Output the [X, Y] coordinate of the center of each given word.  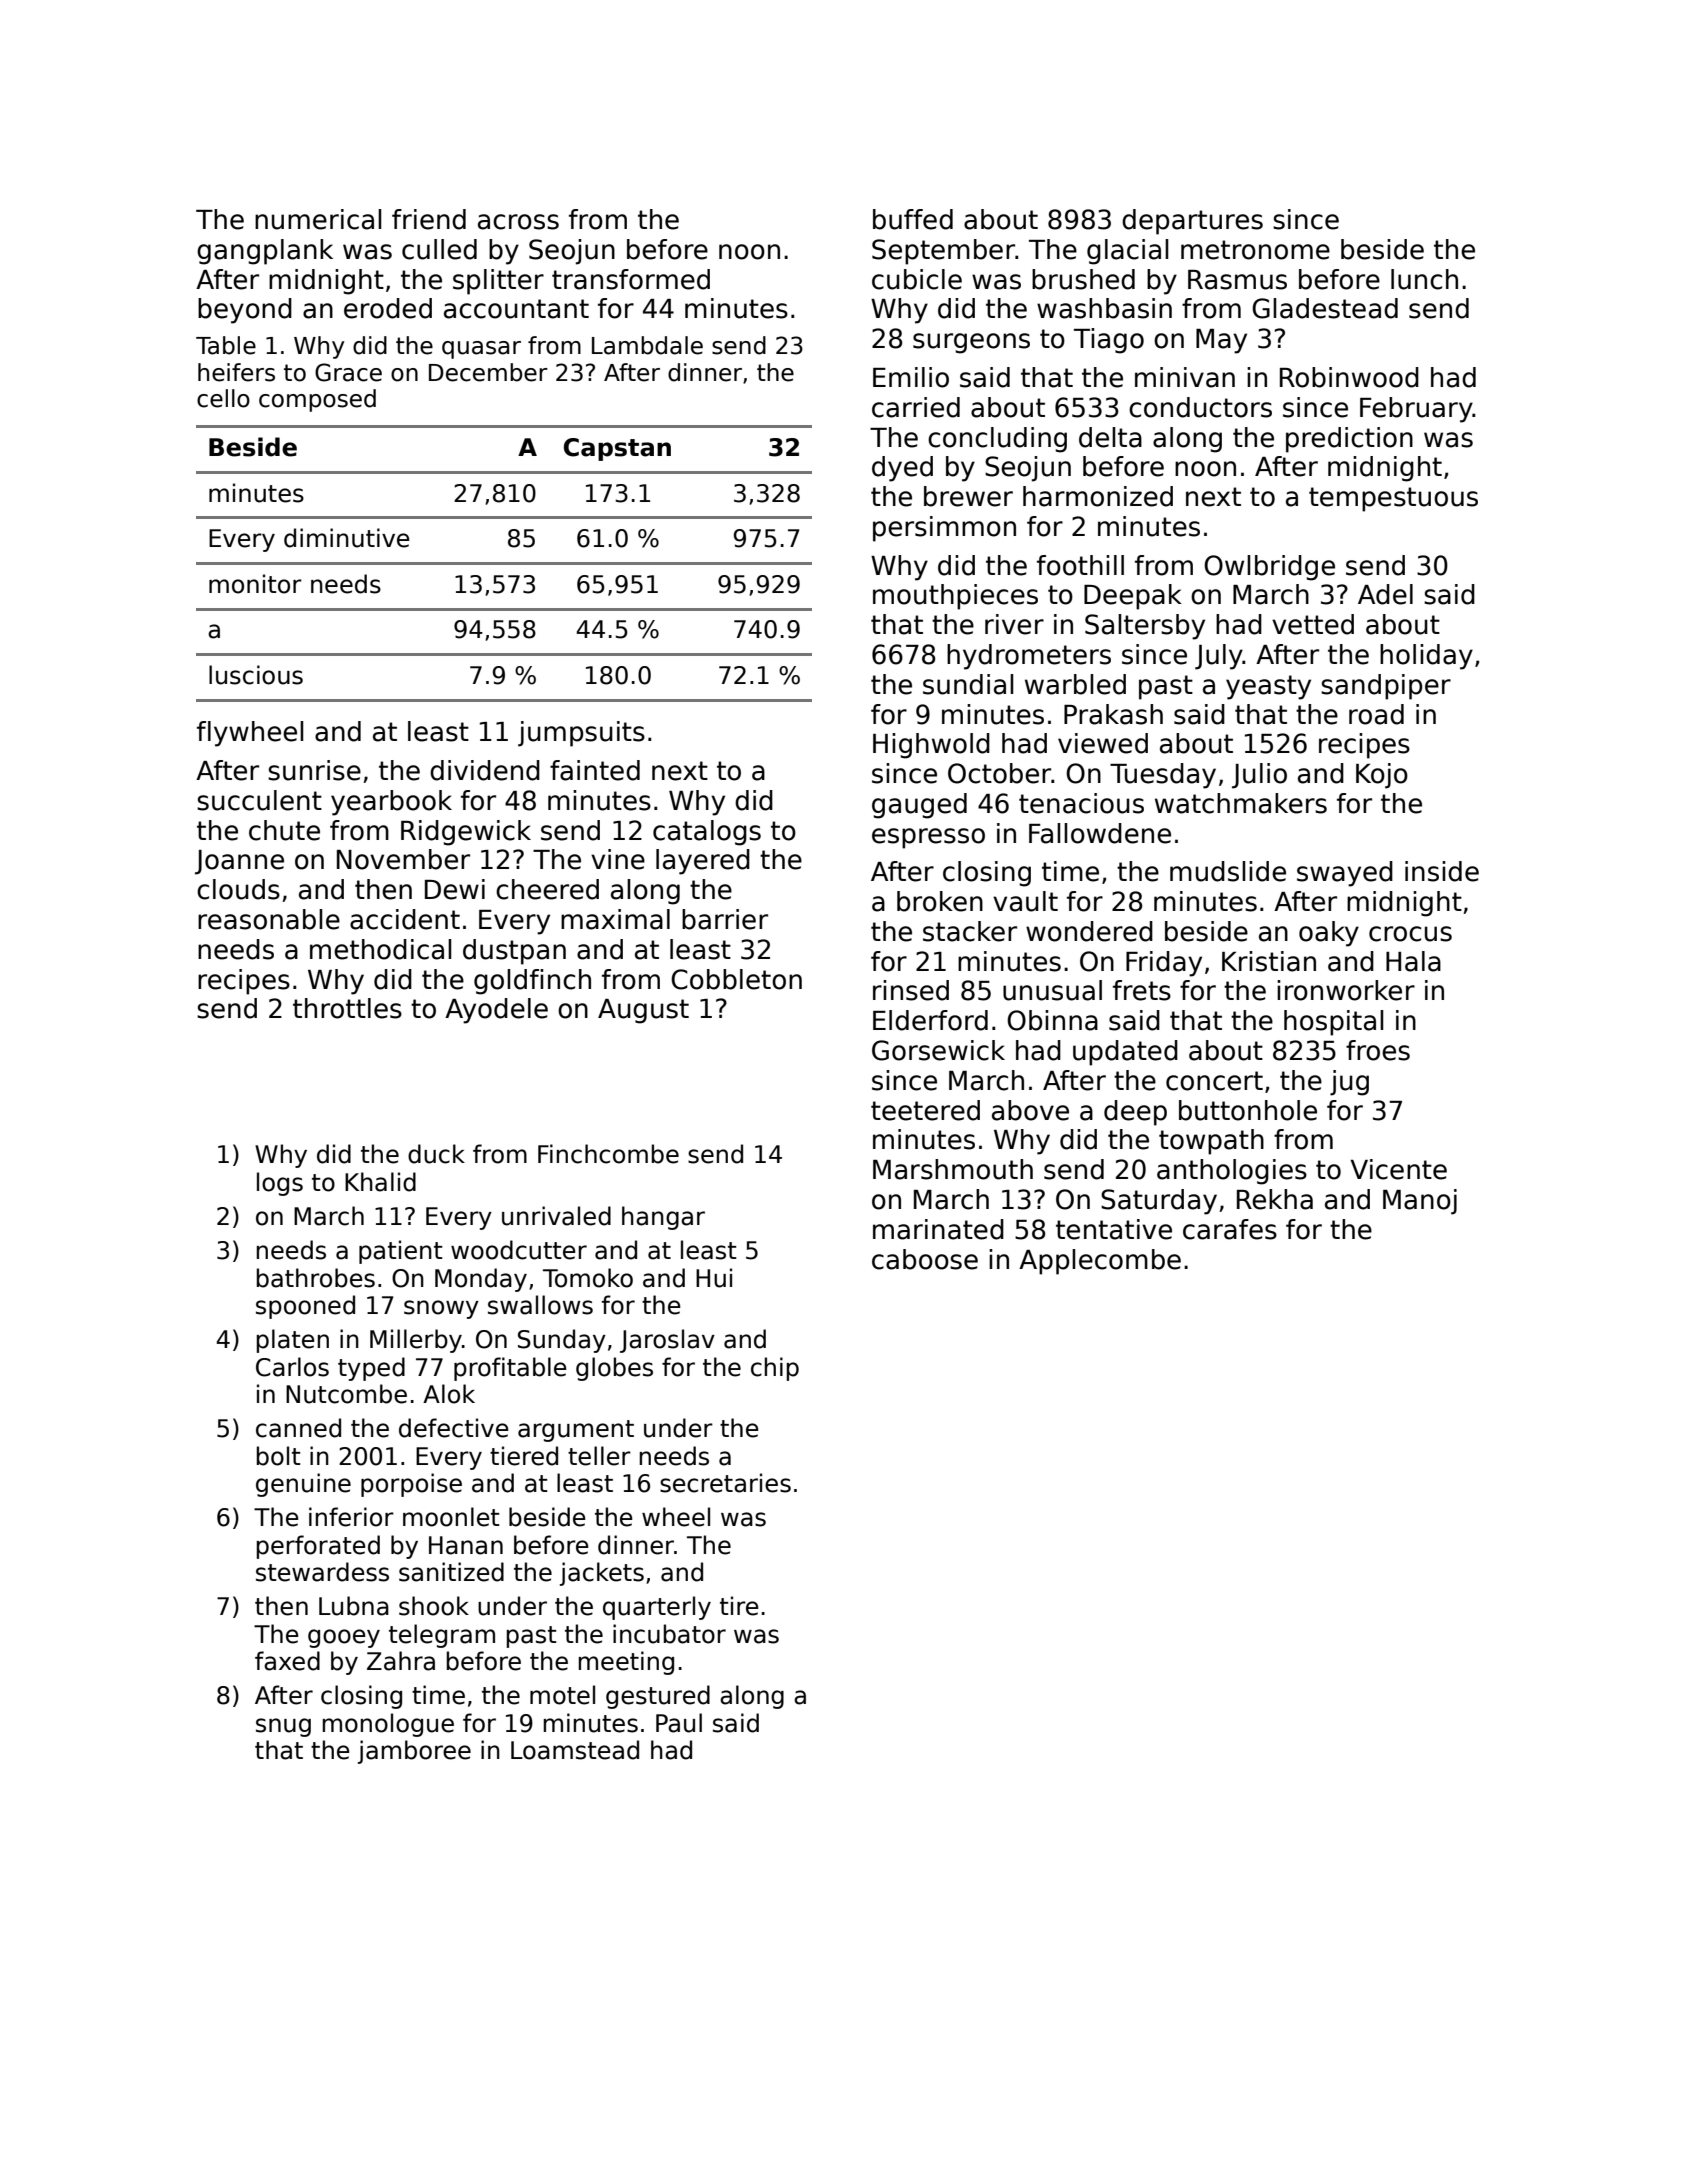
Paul [679, 1723]
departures [1192, 222]
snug [283, 1727]
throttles [347, 1008]
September [943, 252]
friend [429, 219]
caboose [925, 1259]
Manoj [1420, 1202]
